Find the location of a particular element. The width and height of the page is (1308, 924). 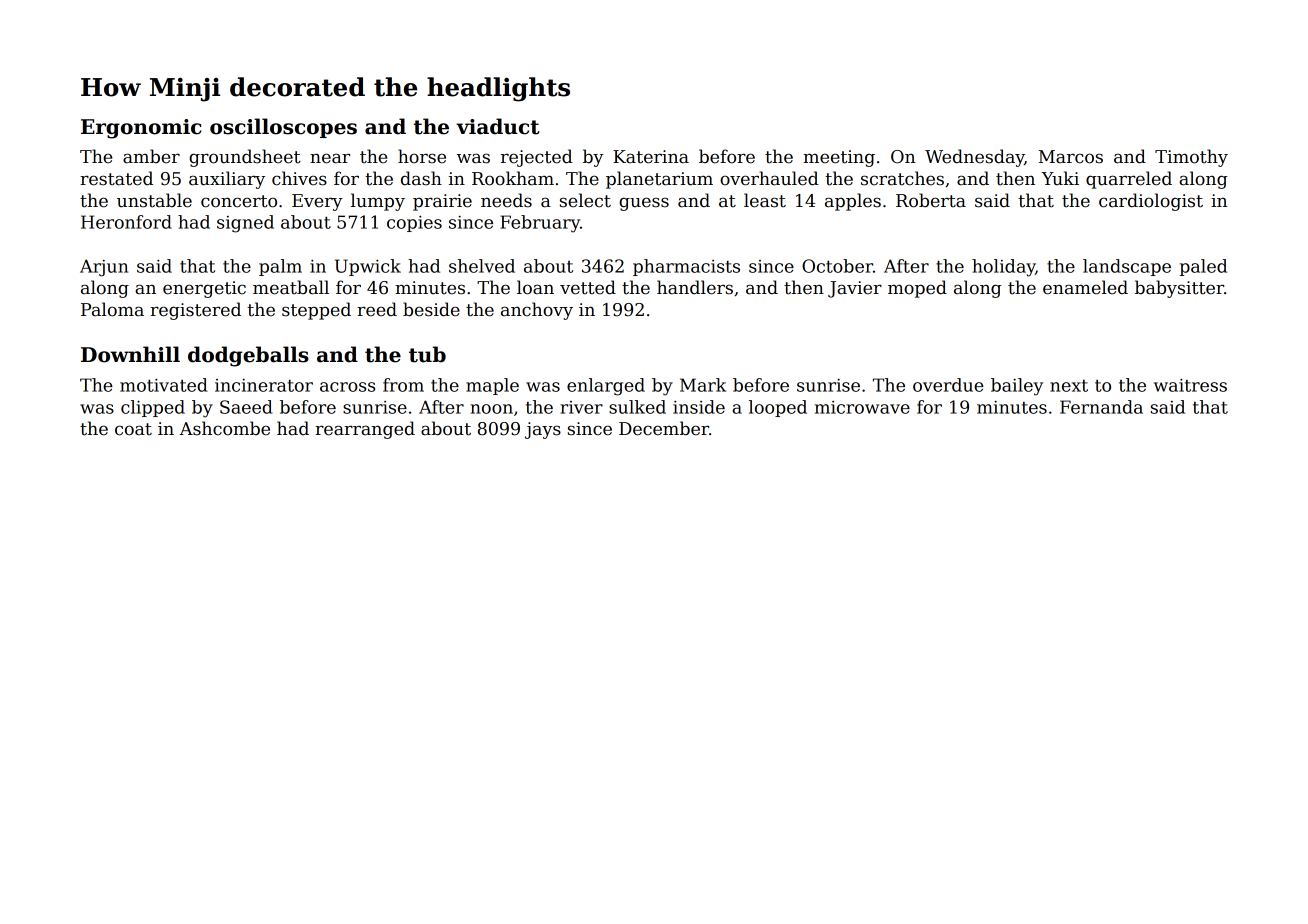

Arjun is located at coordinates (104, 268).
